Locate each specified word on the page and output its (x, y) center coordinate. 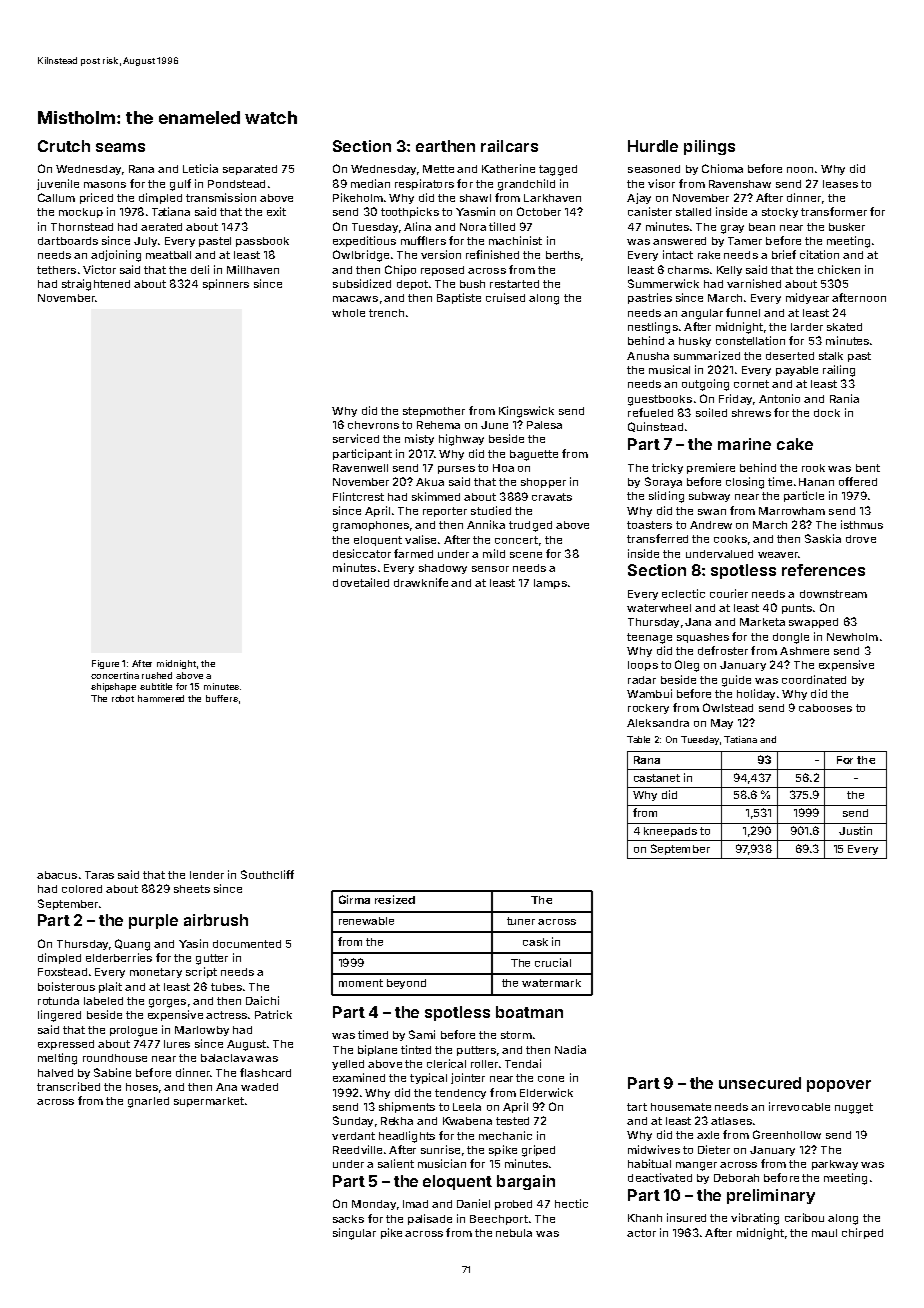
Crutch (64, 146)
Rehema (438, 425)
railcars (509, 146)
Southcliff (267, 874)
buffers (222, 698)
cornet (751, 384)
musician (442, 1163)
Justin (855, 830)
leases (840, 184)
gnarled (148, 1102)
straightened (96, 285)
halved (55, 1073)
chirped (862, 1233)
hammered (161, 698)
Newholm (852, 637)
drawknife (421, 582)
